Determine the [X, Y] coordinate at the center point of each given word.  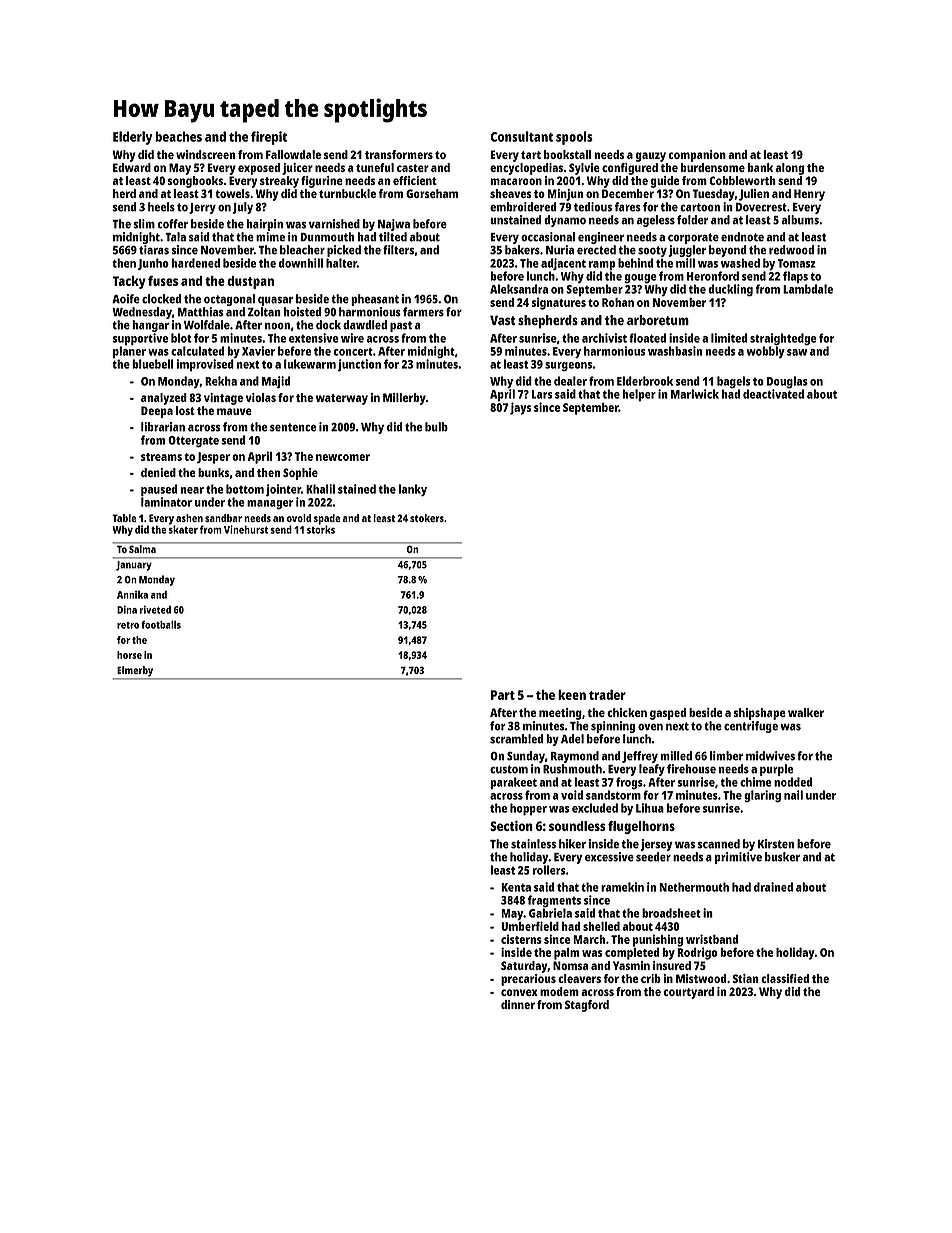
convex [519, 992]
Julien [754, 195]
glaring [762, 796]
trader [607, 695]
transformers [399, 154]
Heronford [713, 276]
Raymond [575, 757]
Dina [127, 609]
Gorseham [432, 193]
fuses [163, 281]
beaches [178, 136]
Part [503, 695]
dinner [518, 1004]
